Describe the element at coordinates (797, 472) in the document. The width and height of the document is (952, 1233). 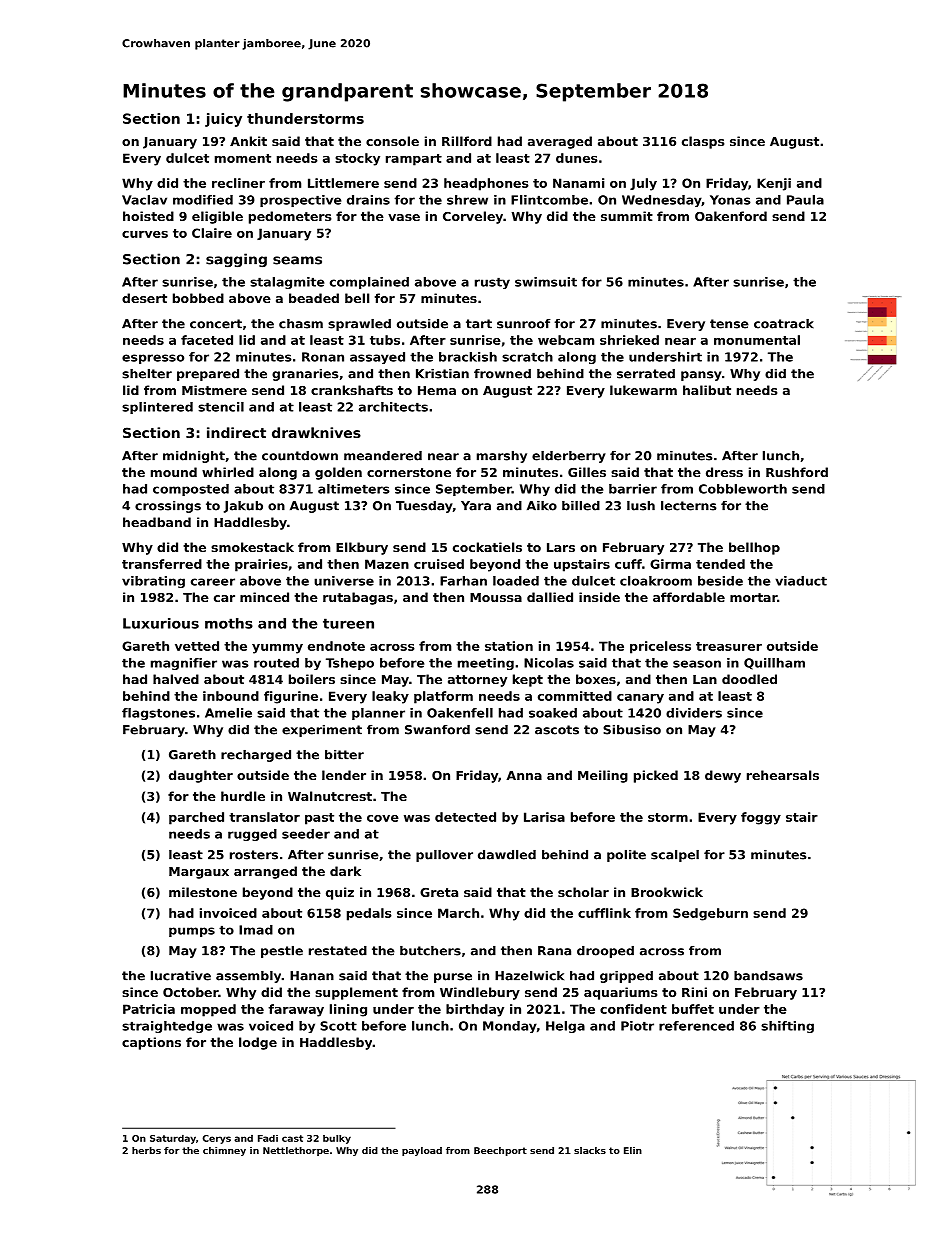
I see `Rushford` at that location.
